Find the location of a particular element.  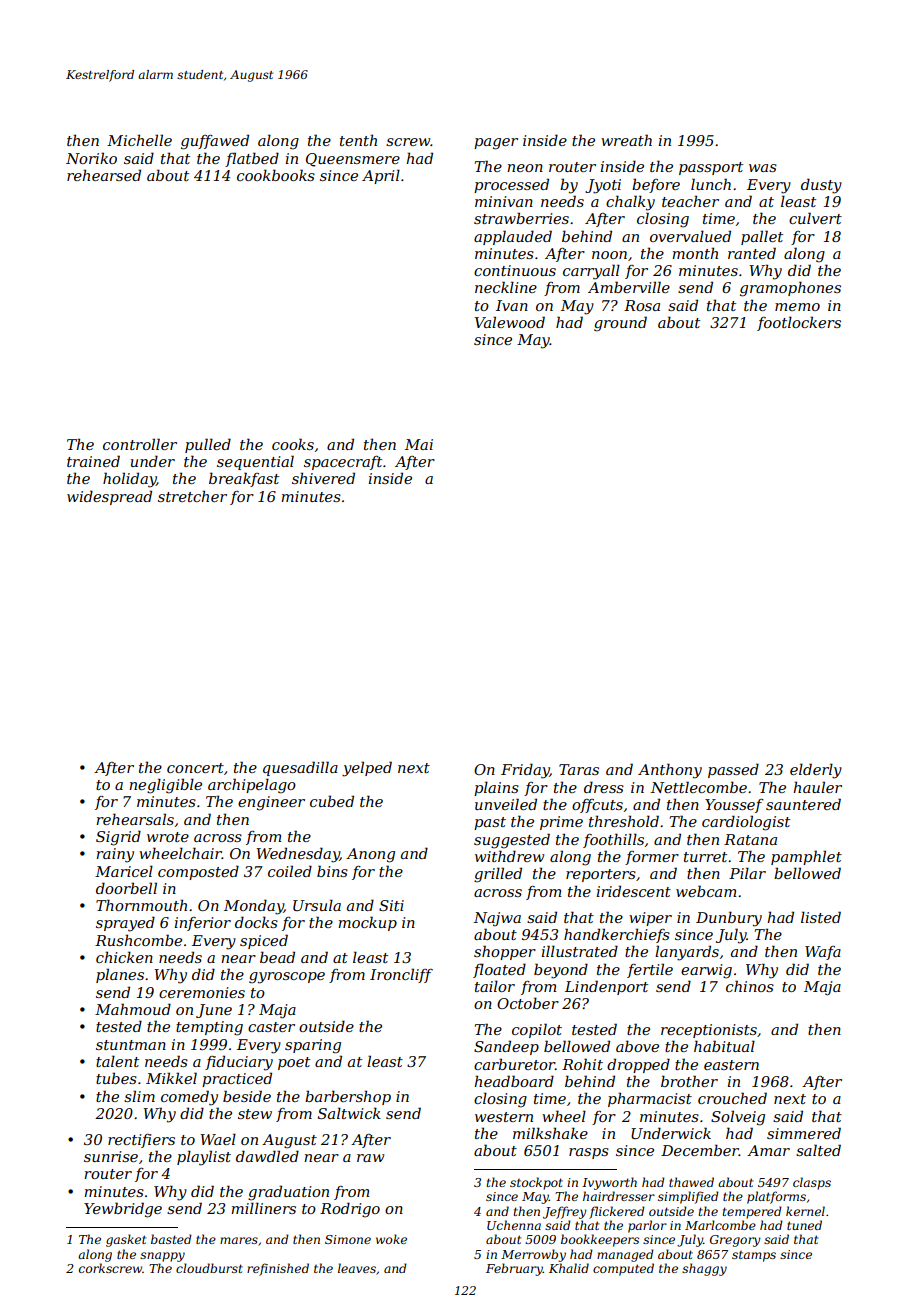

Taras is located at coordinates (579, 769).
